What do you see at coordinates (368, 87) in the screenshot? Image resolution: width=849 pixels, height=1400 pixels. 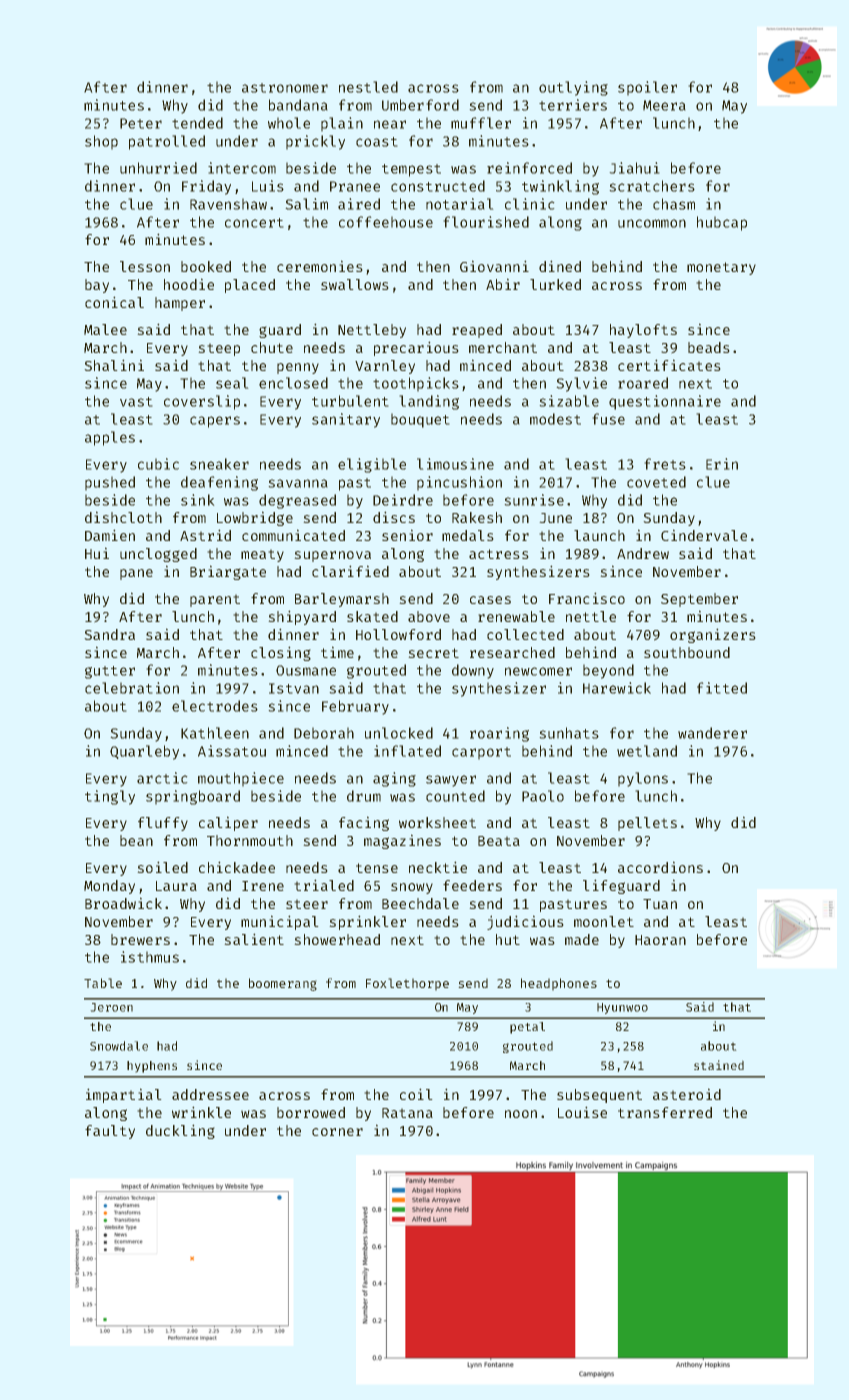 I see `nestled` at bounding box center [368, 87].
